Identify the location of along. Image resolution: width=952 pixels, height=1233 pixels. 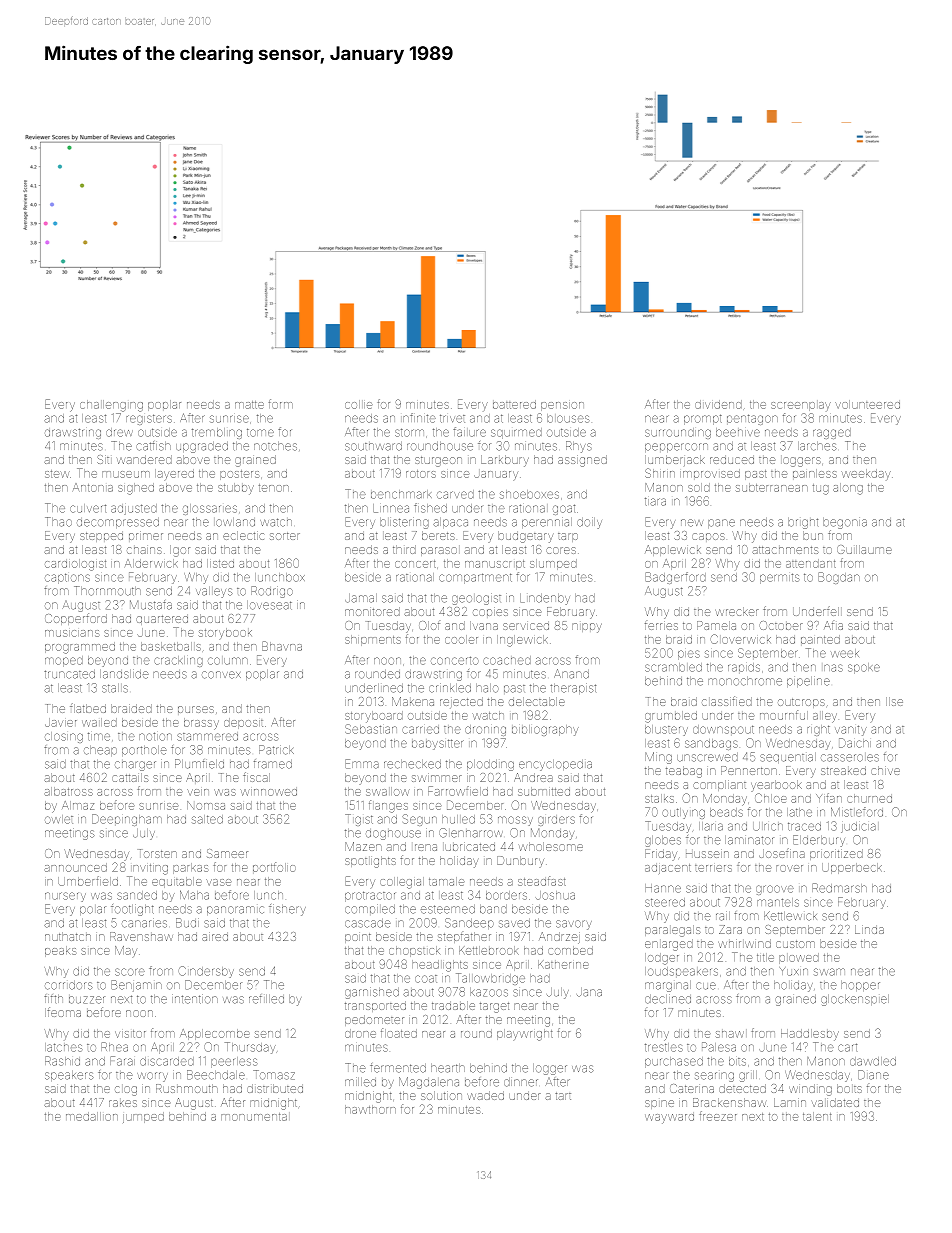
(848, 489).
